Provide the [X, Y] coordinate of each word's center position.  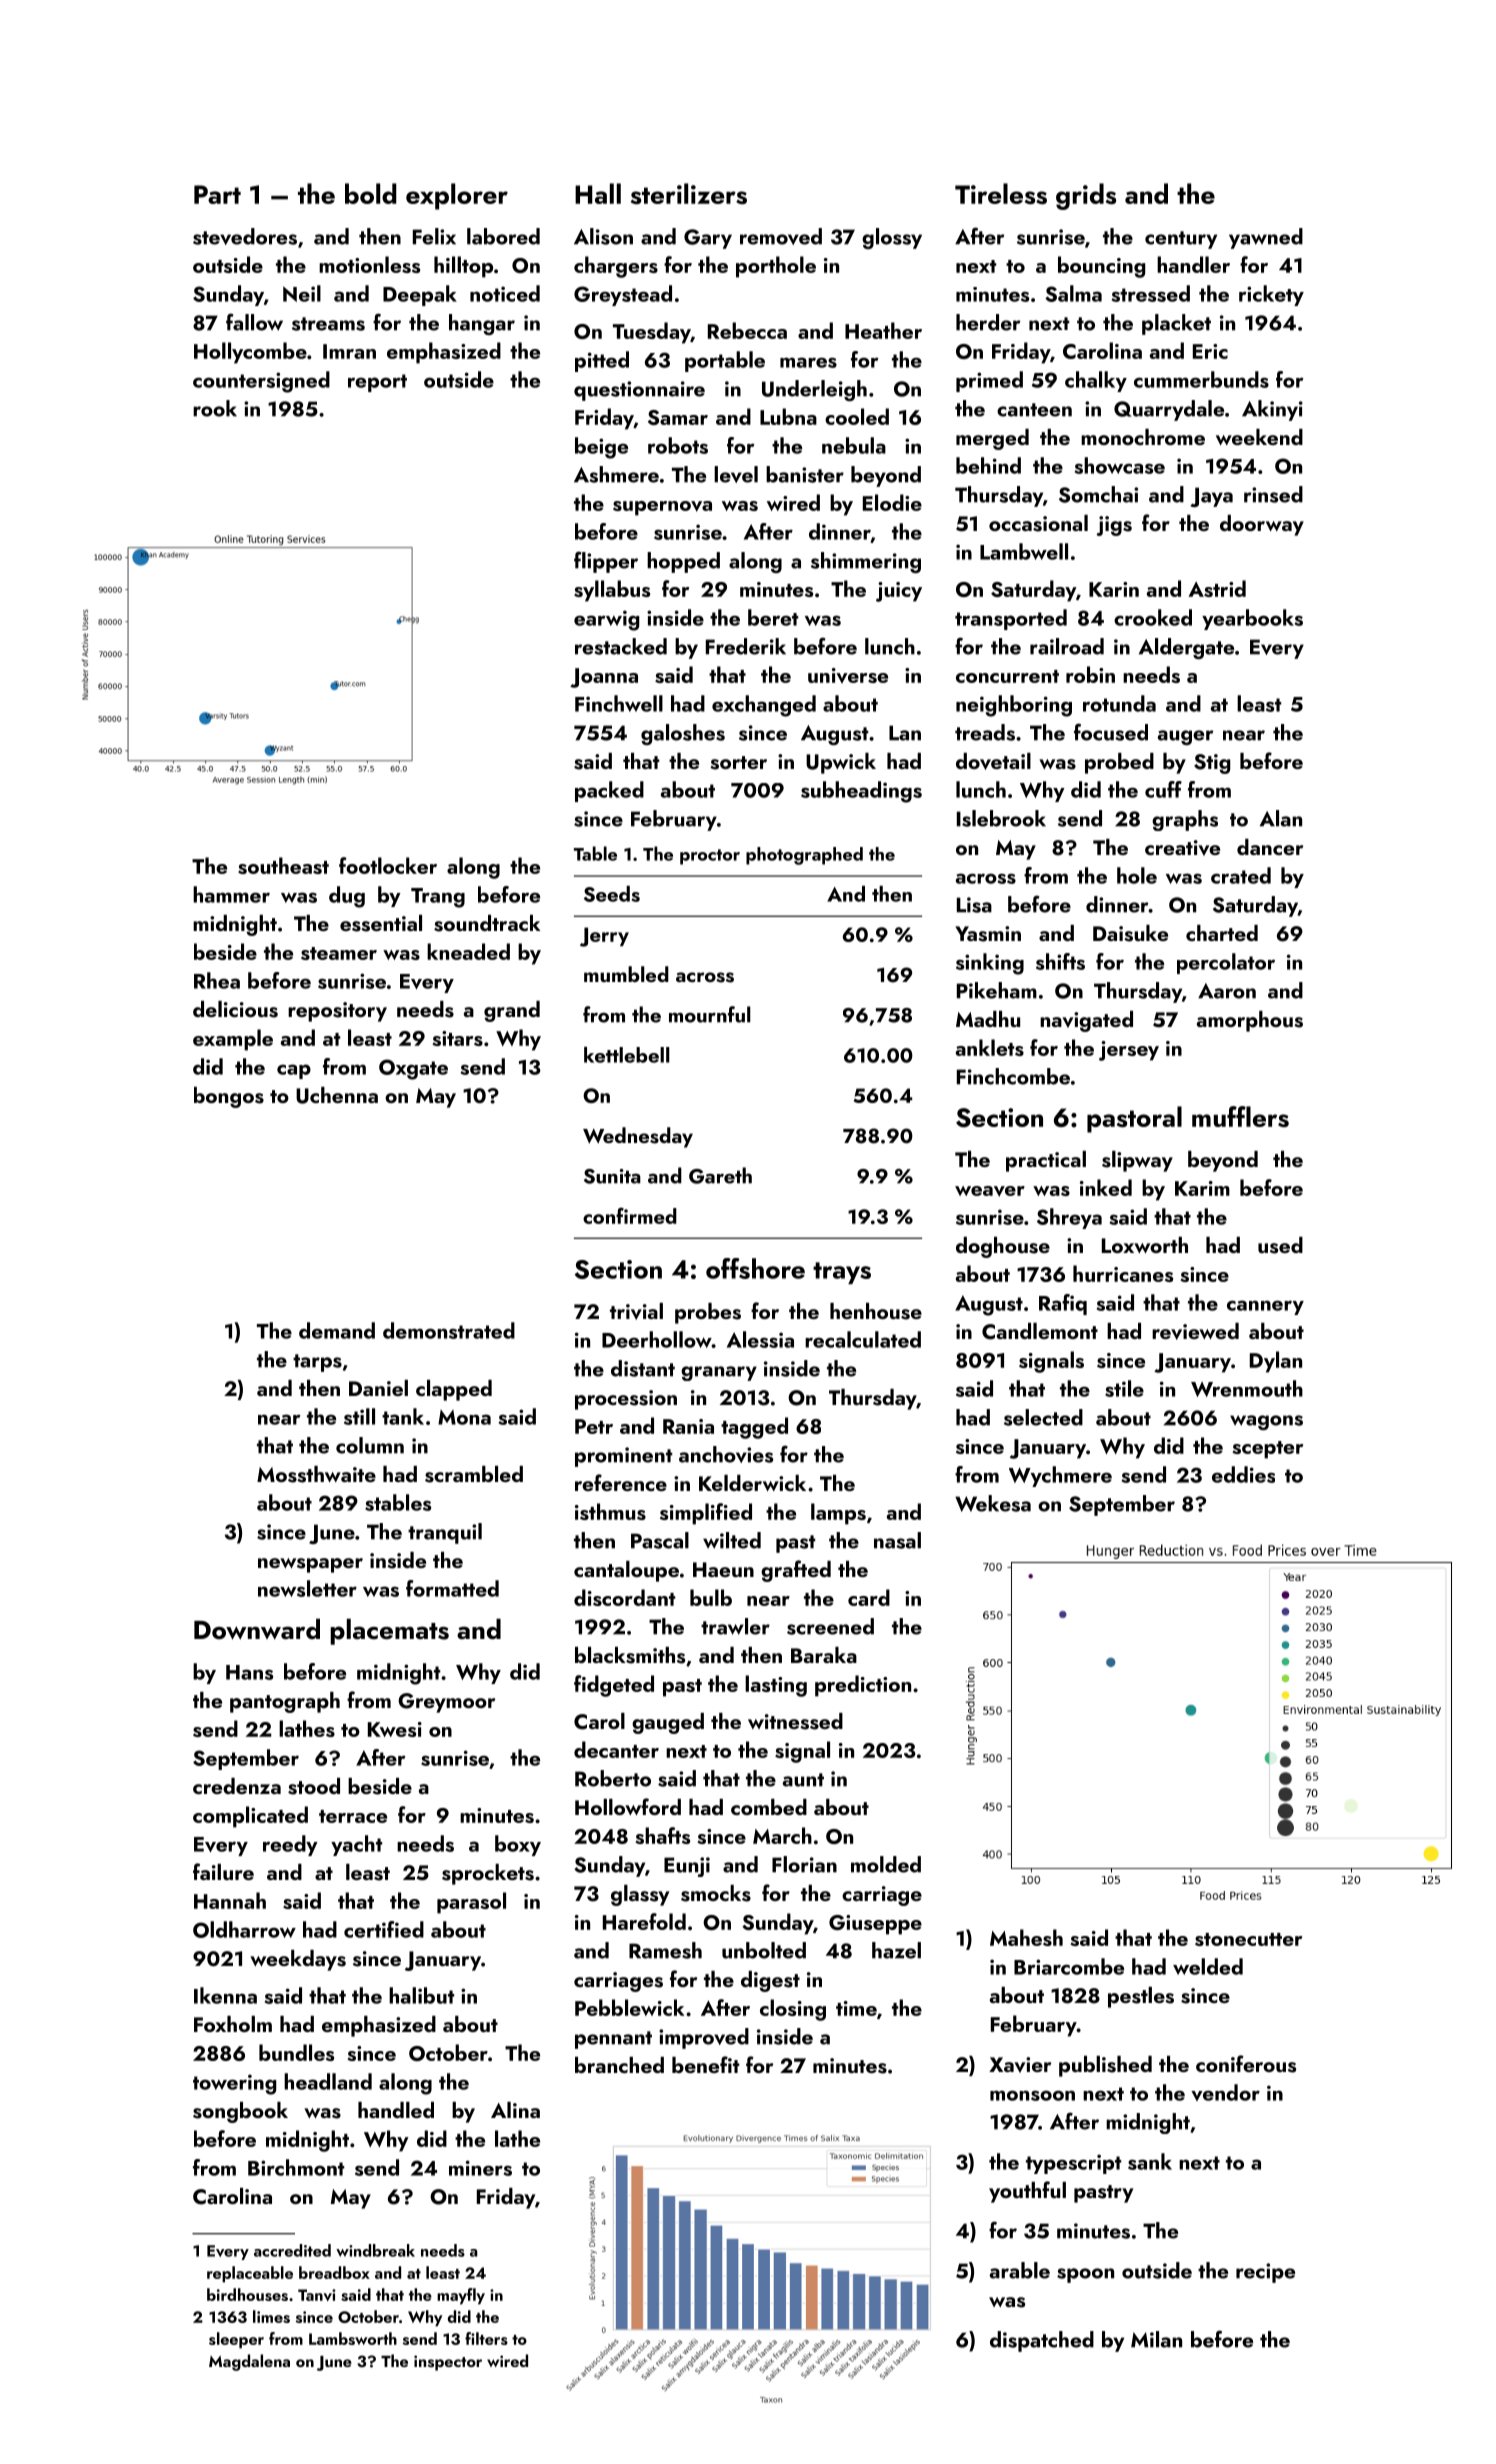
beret [773, 617]
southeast [283, 865]
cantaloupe [626, 1571]
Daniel [378, 1388]
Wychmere [1060, 1476]
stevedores [245, 236]
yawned [1266, 238]
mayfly [461, 2296]
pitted [602, 361]
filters [486, 2338]
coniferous [1246, 2064]
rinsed [1273, 494]
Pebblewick [629, 2007]
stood [314, 1786]
